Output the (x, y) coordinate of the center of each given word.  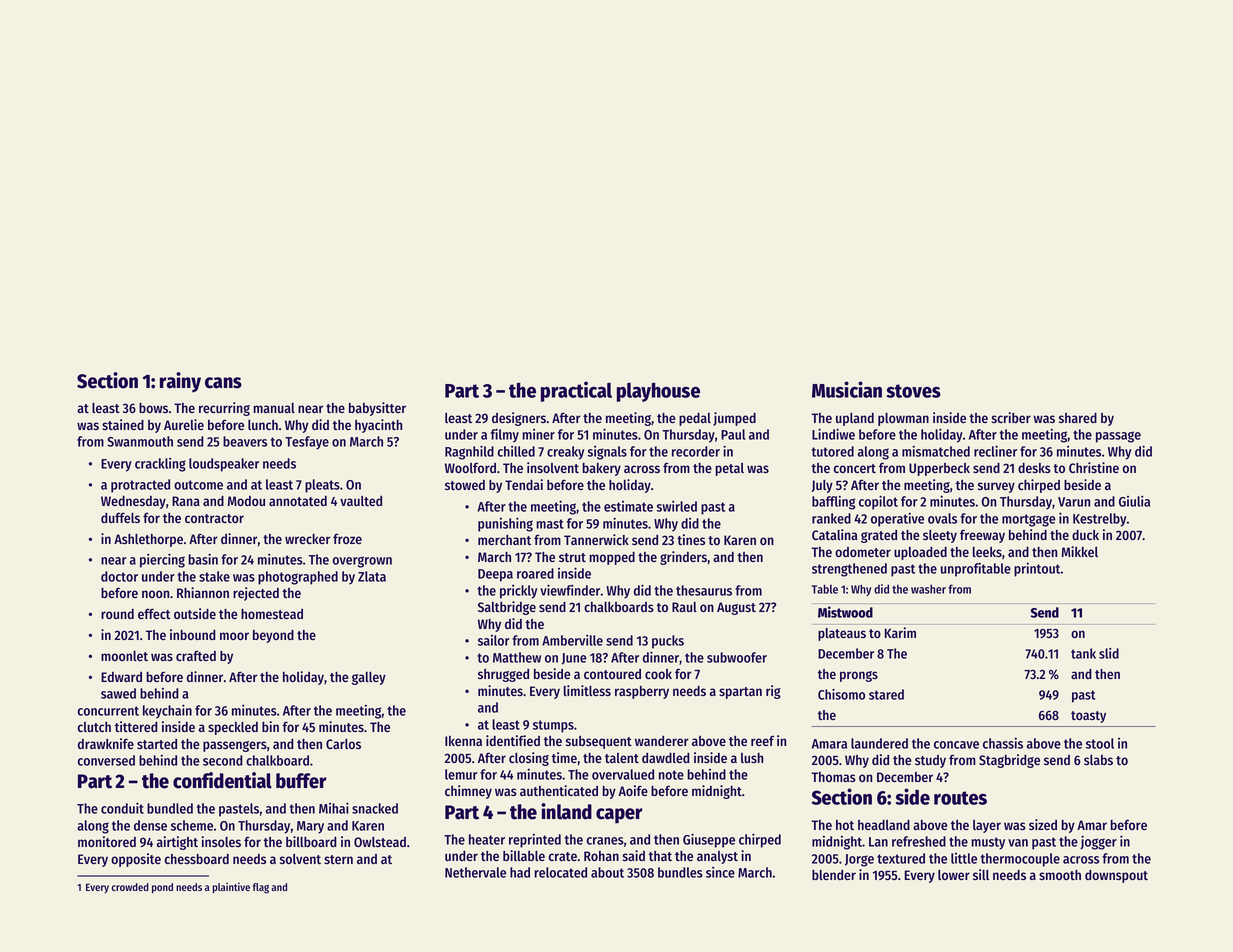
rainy (180, 382)
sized (1043, 824)
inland (566, 811)
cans (223, 383)
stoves (913, 391)
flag (261, 888)
